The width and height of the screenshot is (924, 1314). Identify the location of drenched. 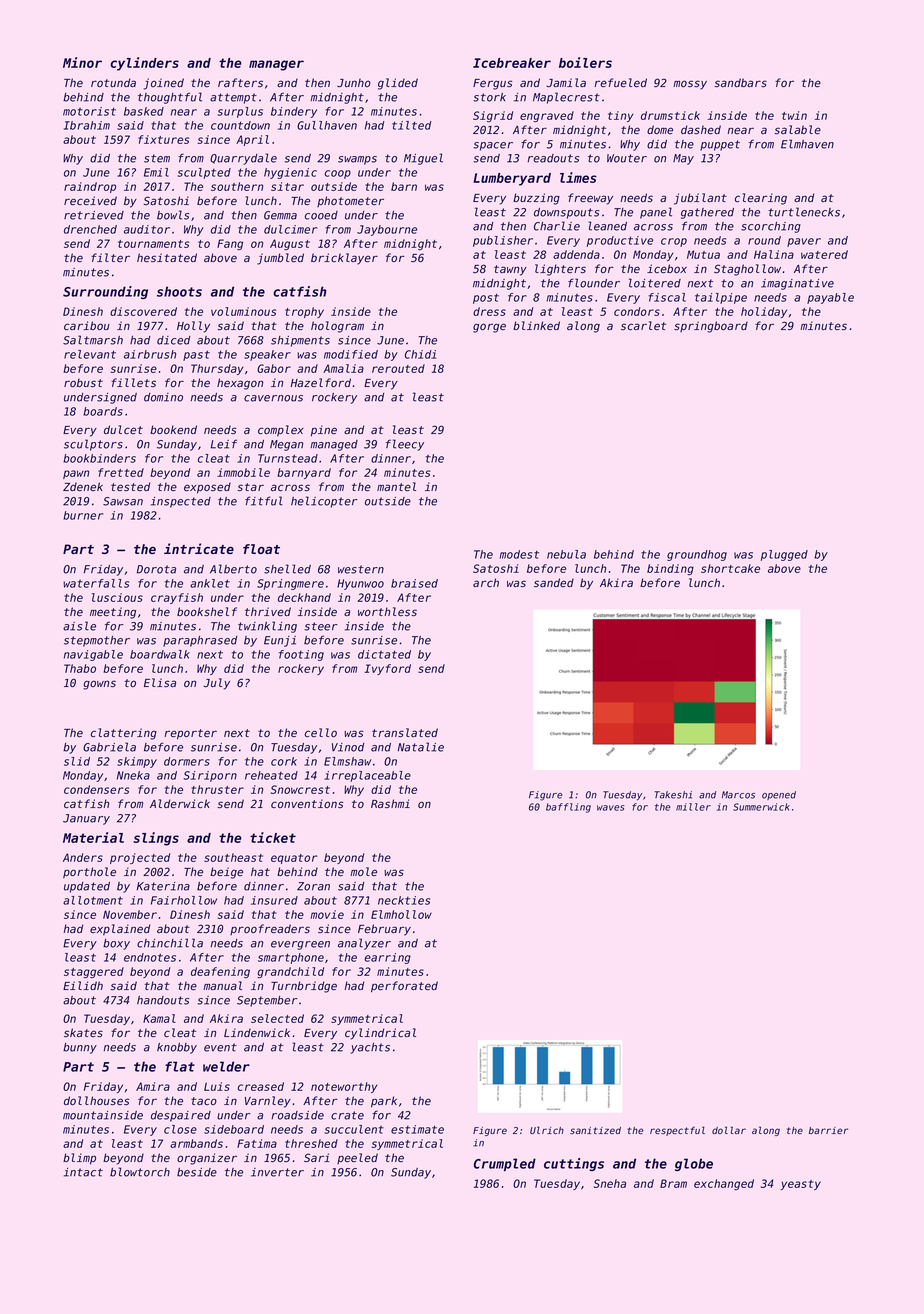
(90, 229).
